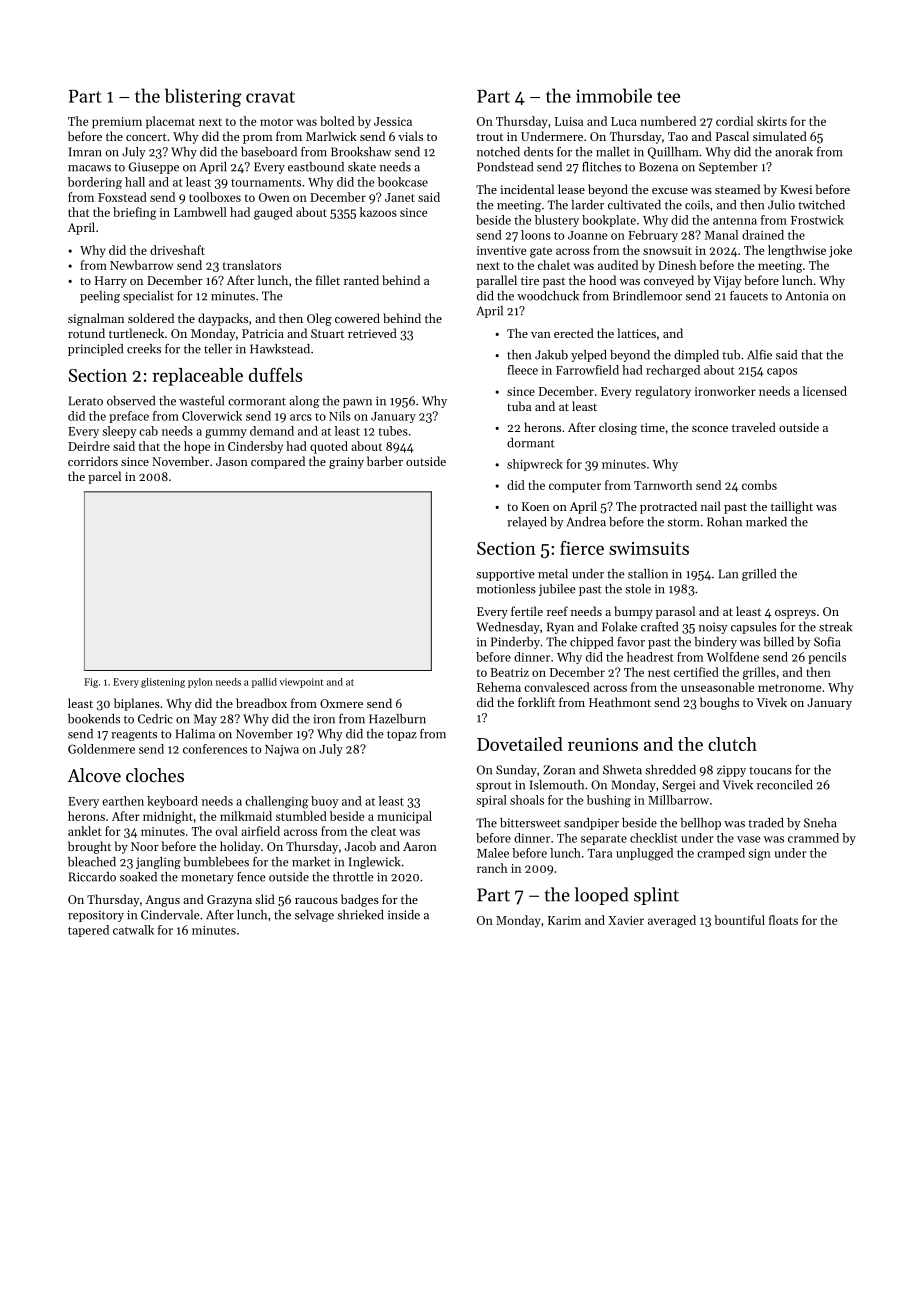 This screenshot has height=1308, width=924. I want to click on van, so click(541, 335).
